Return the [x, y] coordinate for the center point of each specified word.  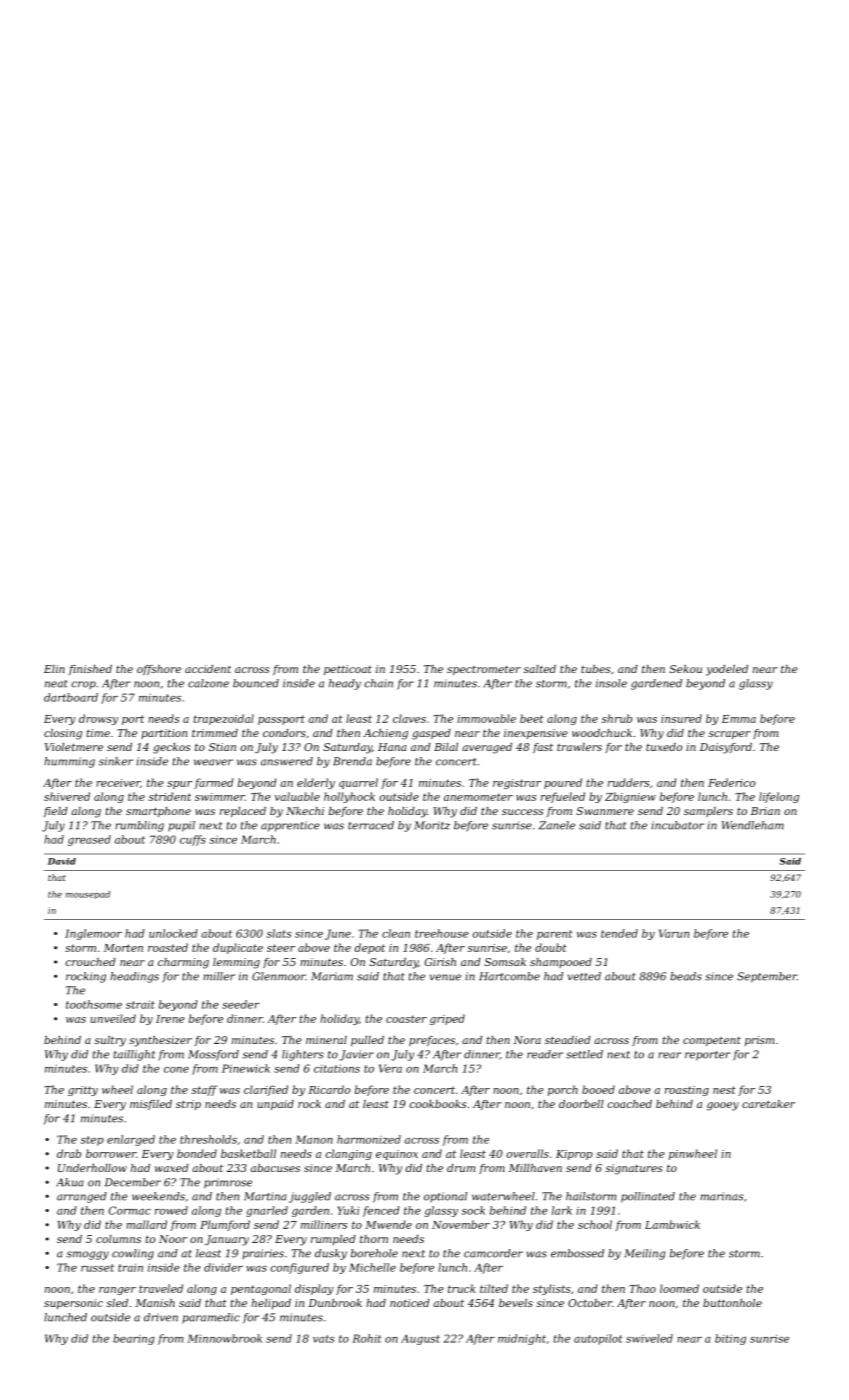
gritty [83, 1091]
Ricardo [329, 1089]
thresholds [208, 1139]
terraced [371, 825]
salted [540, 669]
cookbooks [438, 1104]
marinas [722, 1196]
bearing [134, 1339]
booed [598, 1089]
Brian [765, 811]
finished [90, 670]
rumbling [139, 826]
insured [681, 718]
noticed [410, 1303]
